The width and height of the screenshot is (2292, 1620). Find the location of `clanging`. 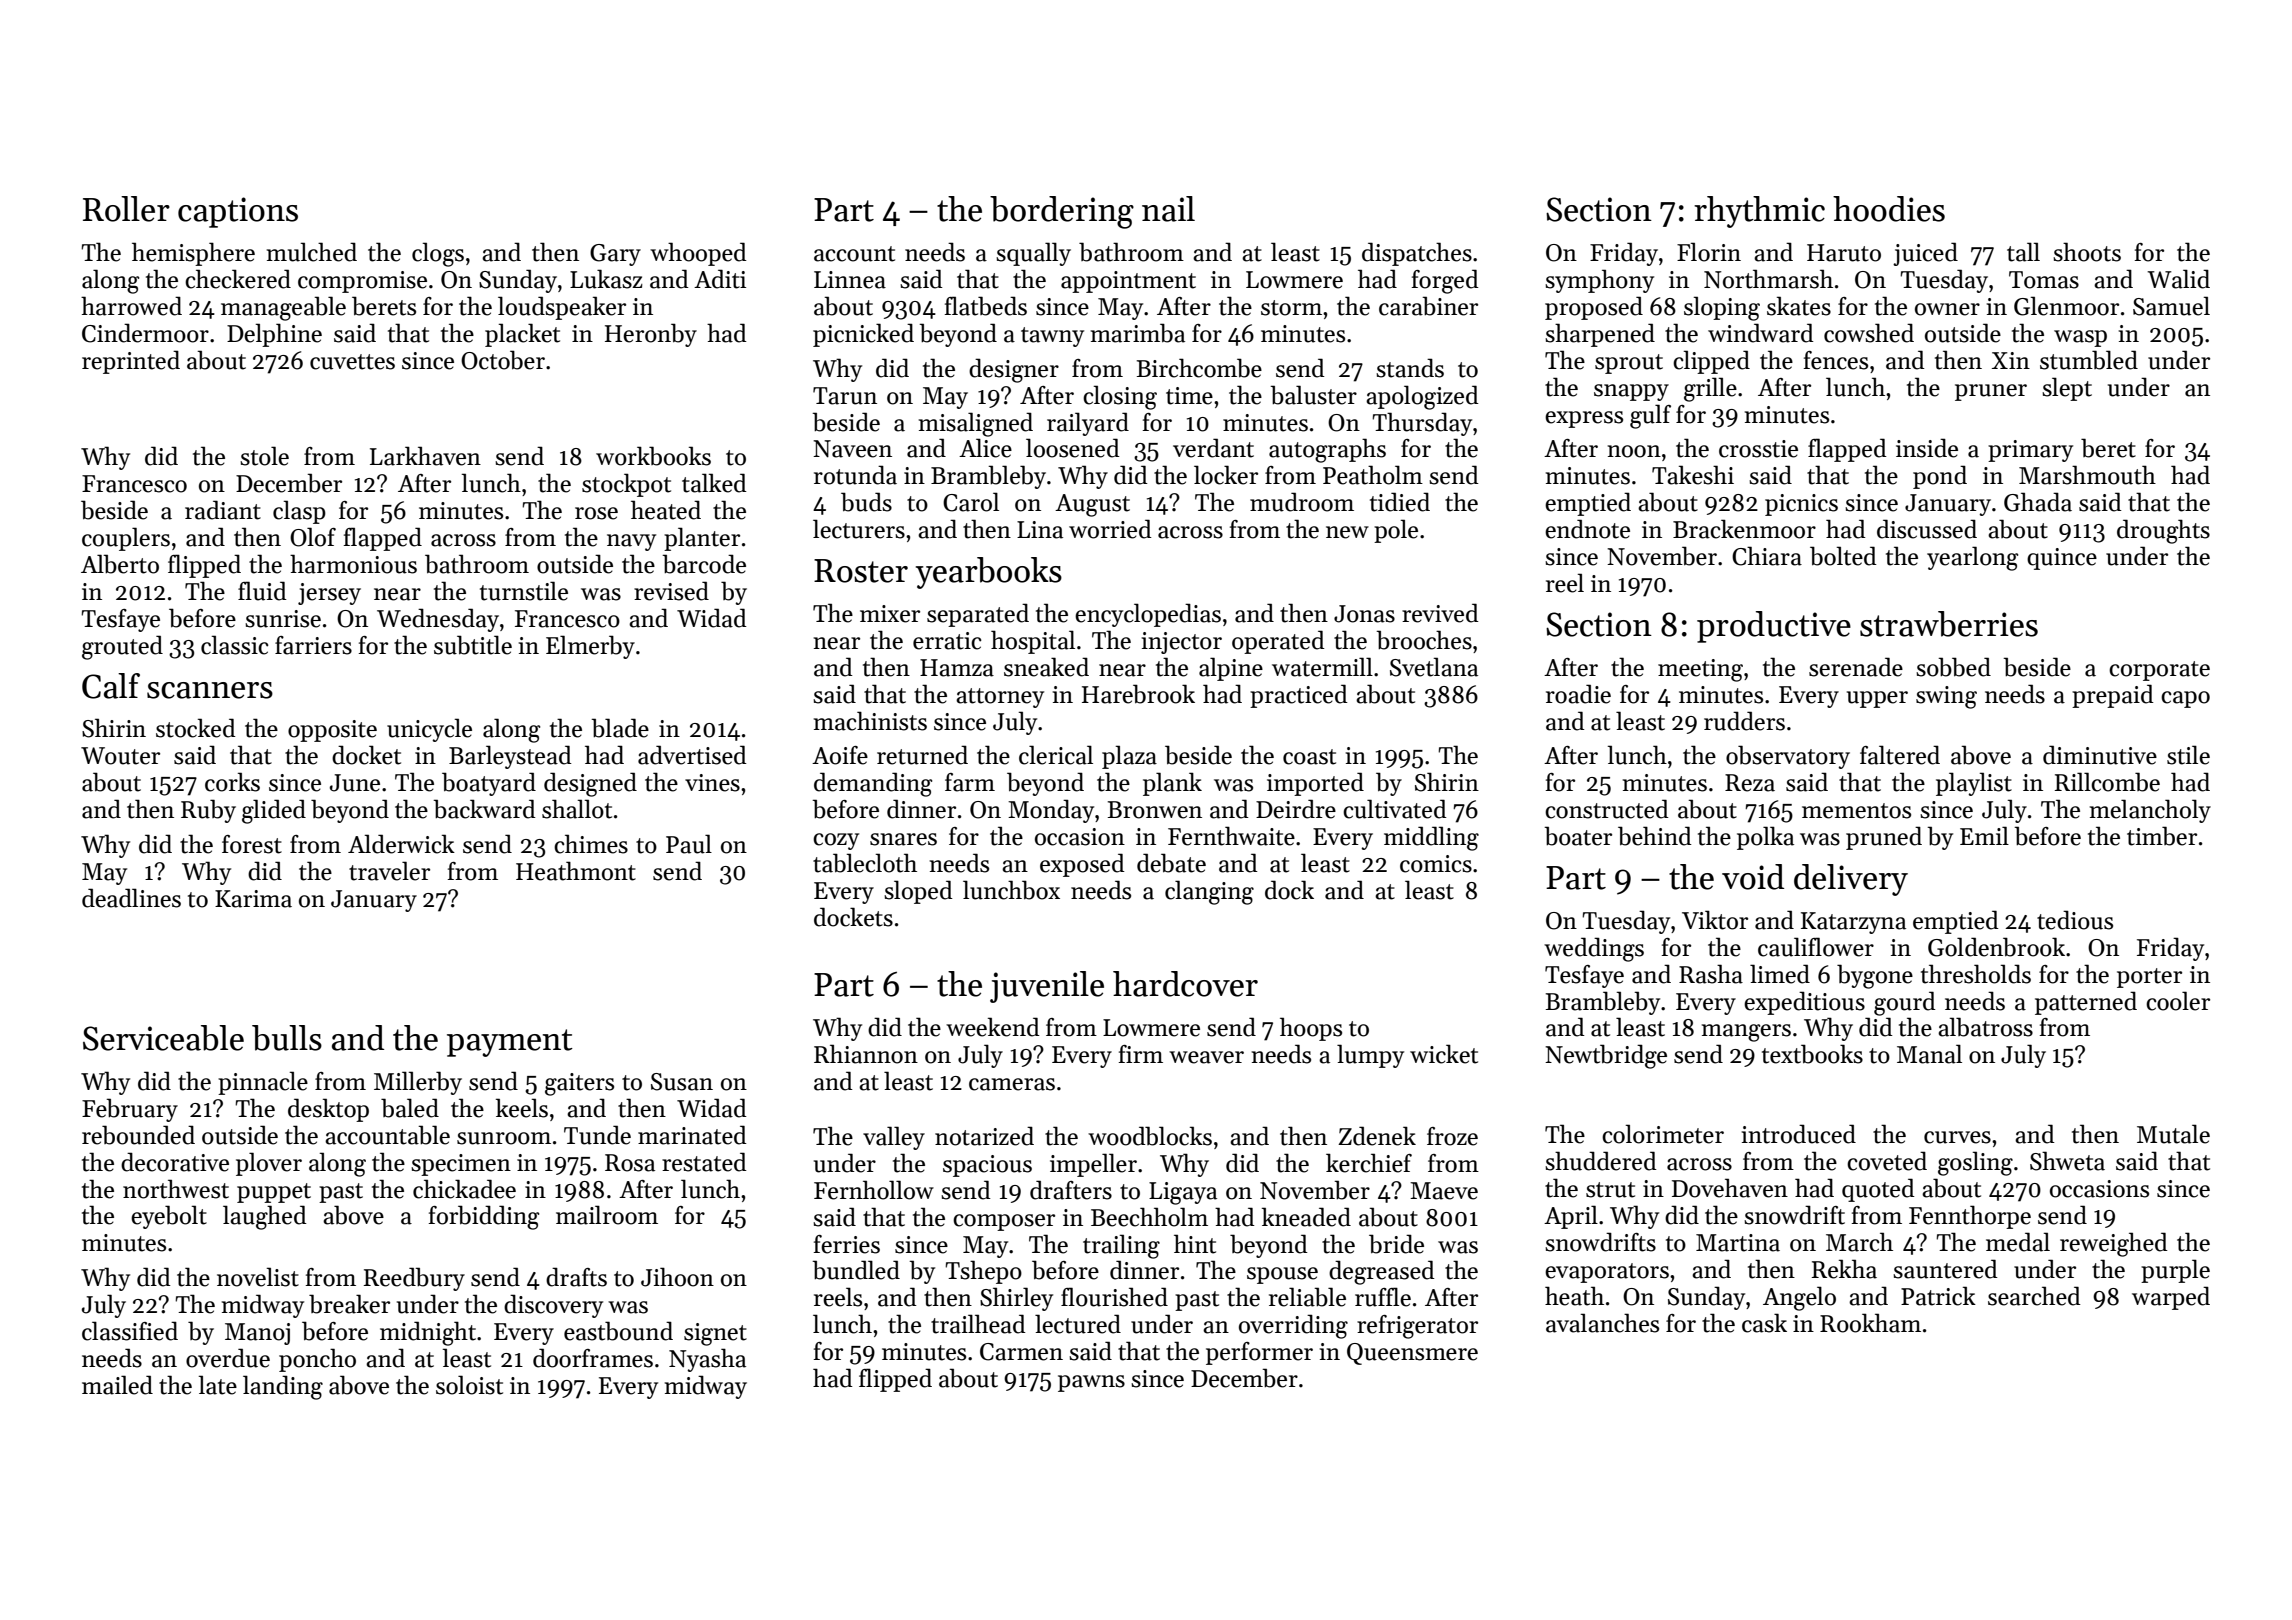

clanging is located at coordinates (1209, 892).
